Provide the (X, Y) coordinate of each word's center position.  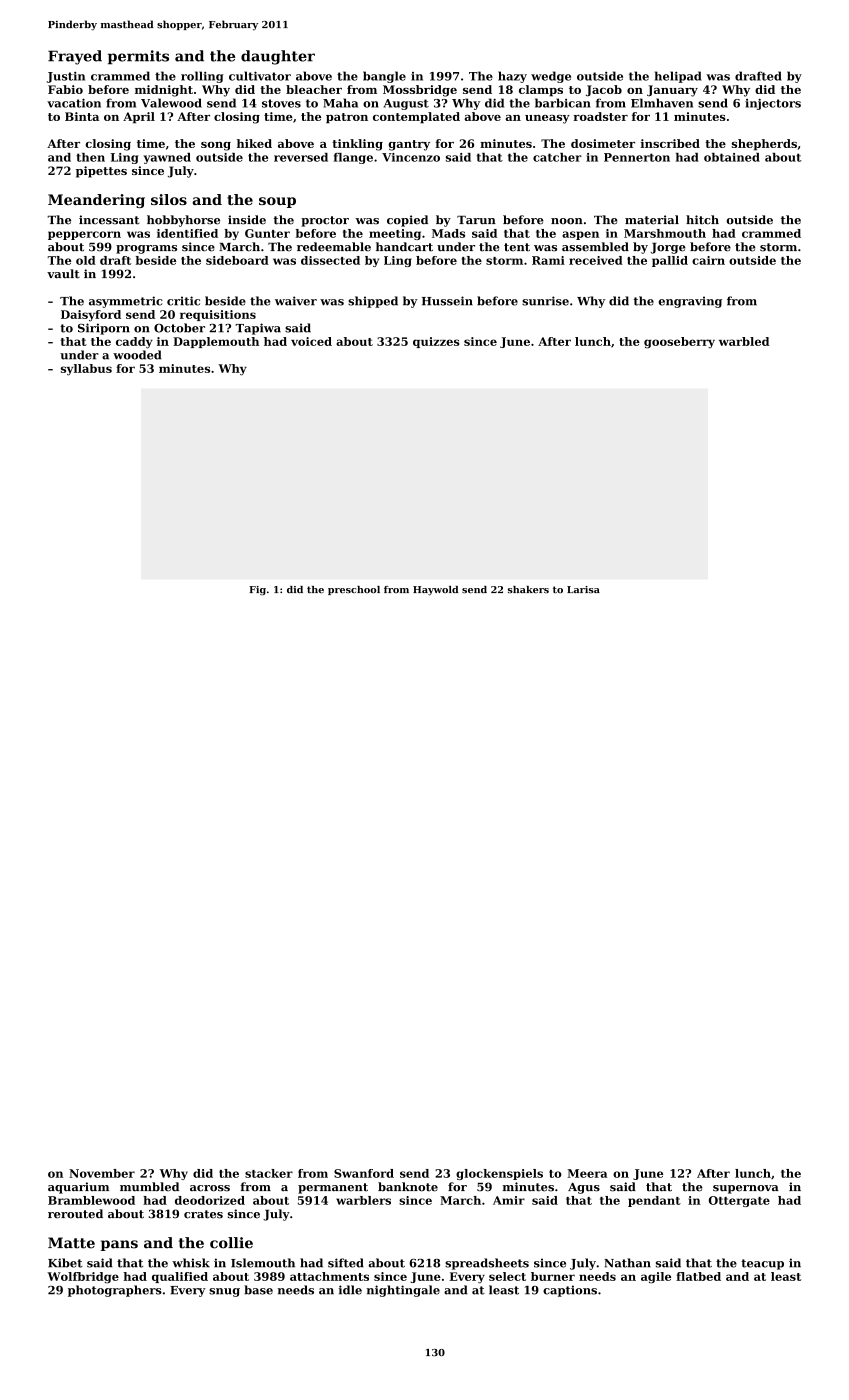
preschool (354, 590)
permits (138, 57)
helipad (678, 77)
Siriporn (104, 329)
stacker (269, 1173)
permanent (333, 1188)
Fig (257, 591)
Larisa (583, 589)
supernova (746, 1189)
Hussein (447, 301)
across (210, 1188)
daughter (278, 57)
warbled (744, 341)
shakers (528, 589)
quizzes (436, 342)
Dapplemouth (216, 342)
